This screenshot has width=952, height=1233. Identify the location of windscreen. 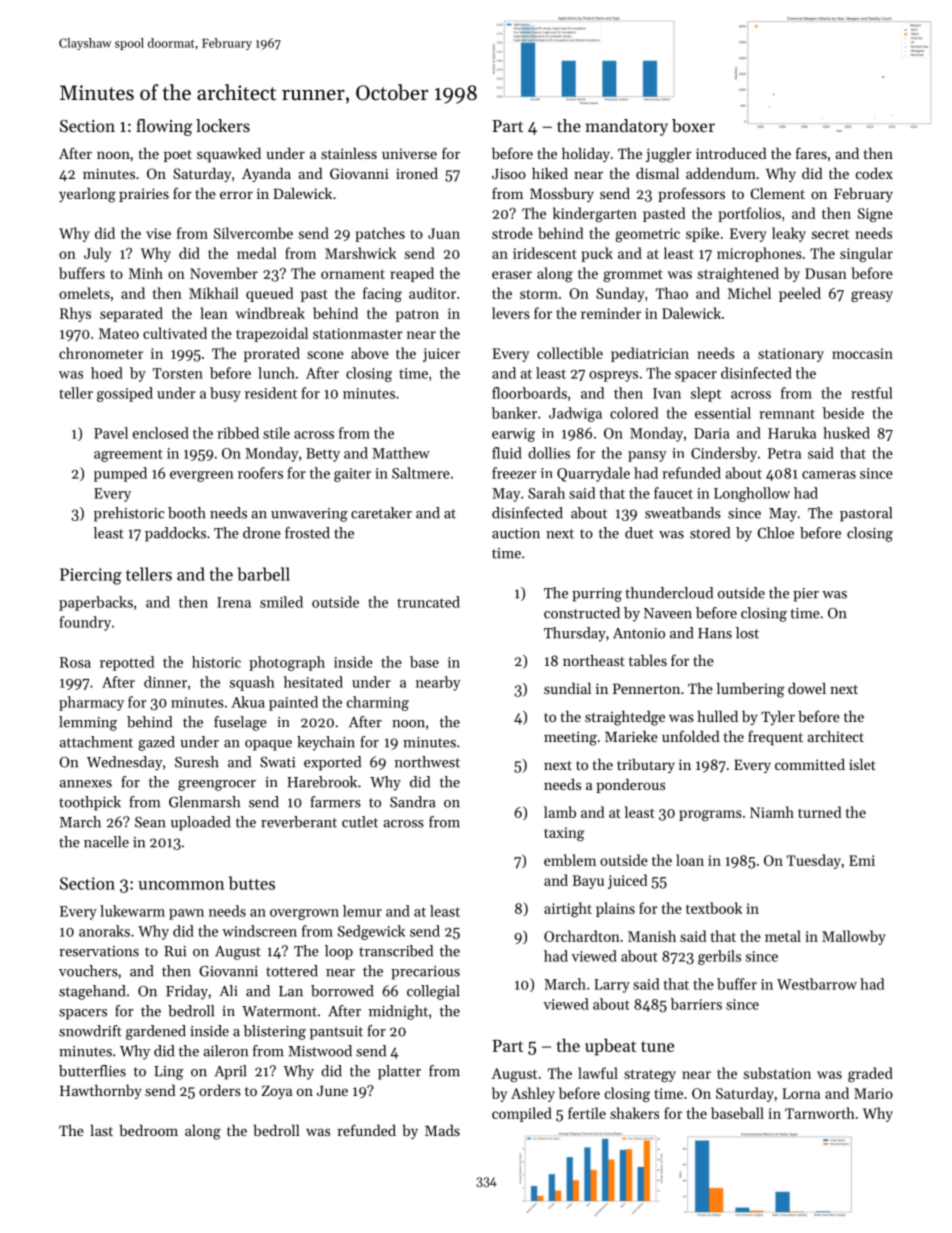
(259, 931).
